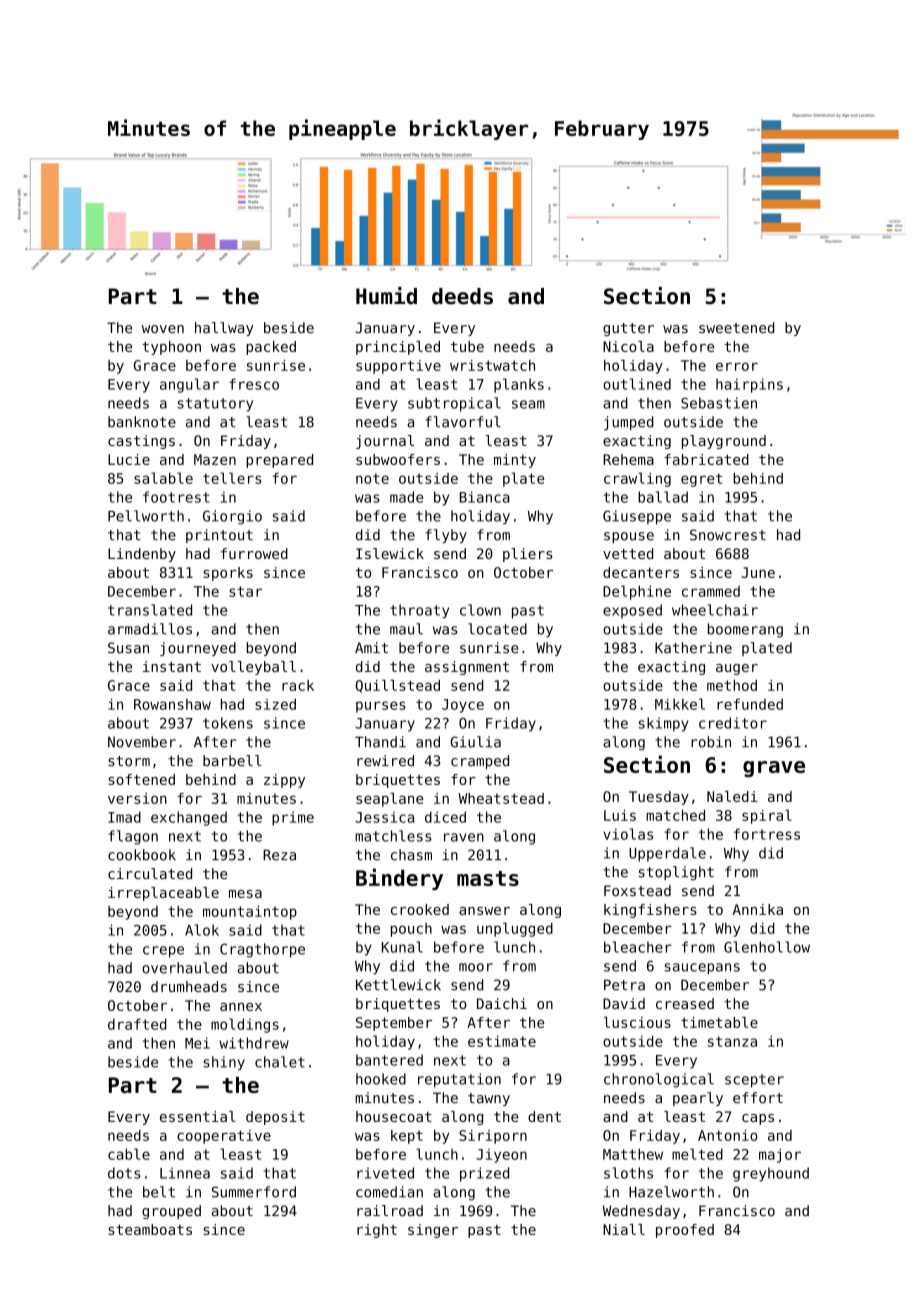 This image has height=1308, width=924. I want to click on Bindery, so click(399, 879).
